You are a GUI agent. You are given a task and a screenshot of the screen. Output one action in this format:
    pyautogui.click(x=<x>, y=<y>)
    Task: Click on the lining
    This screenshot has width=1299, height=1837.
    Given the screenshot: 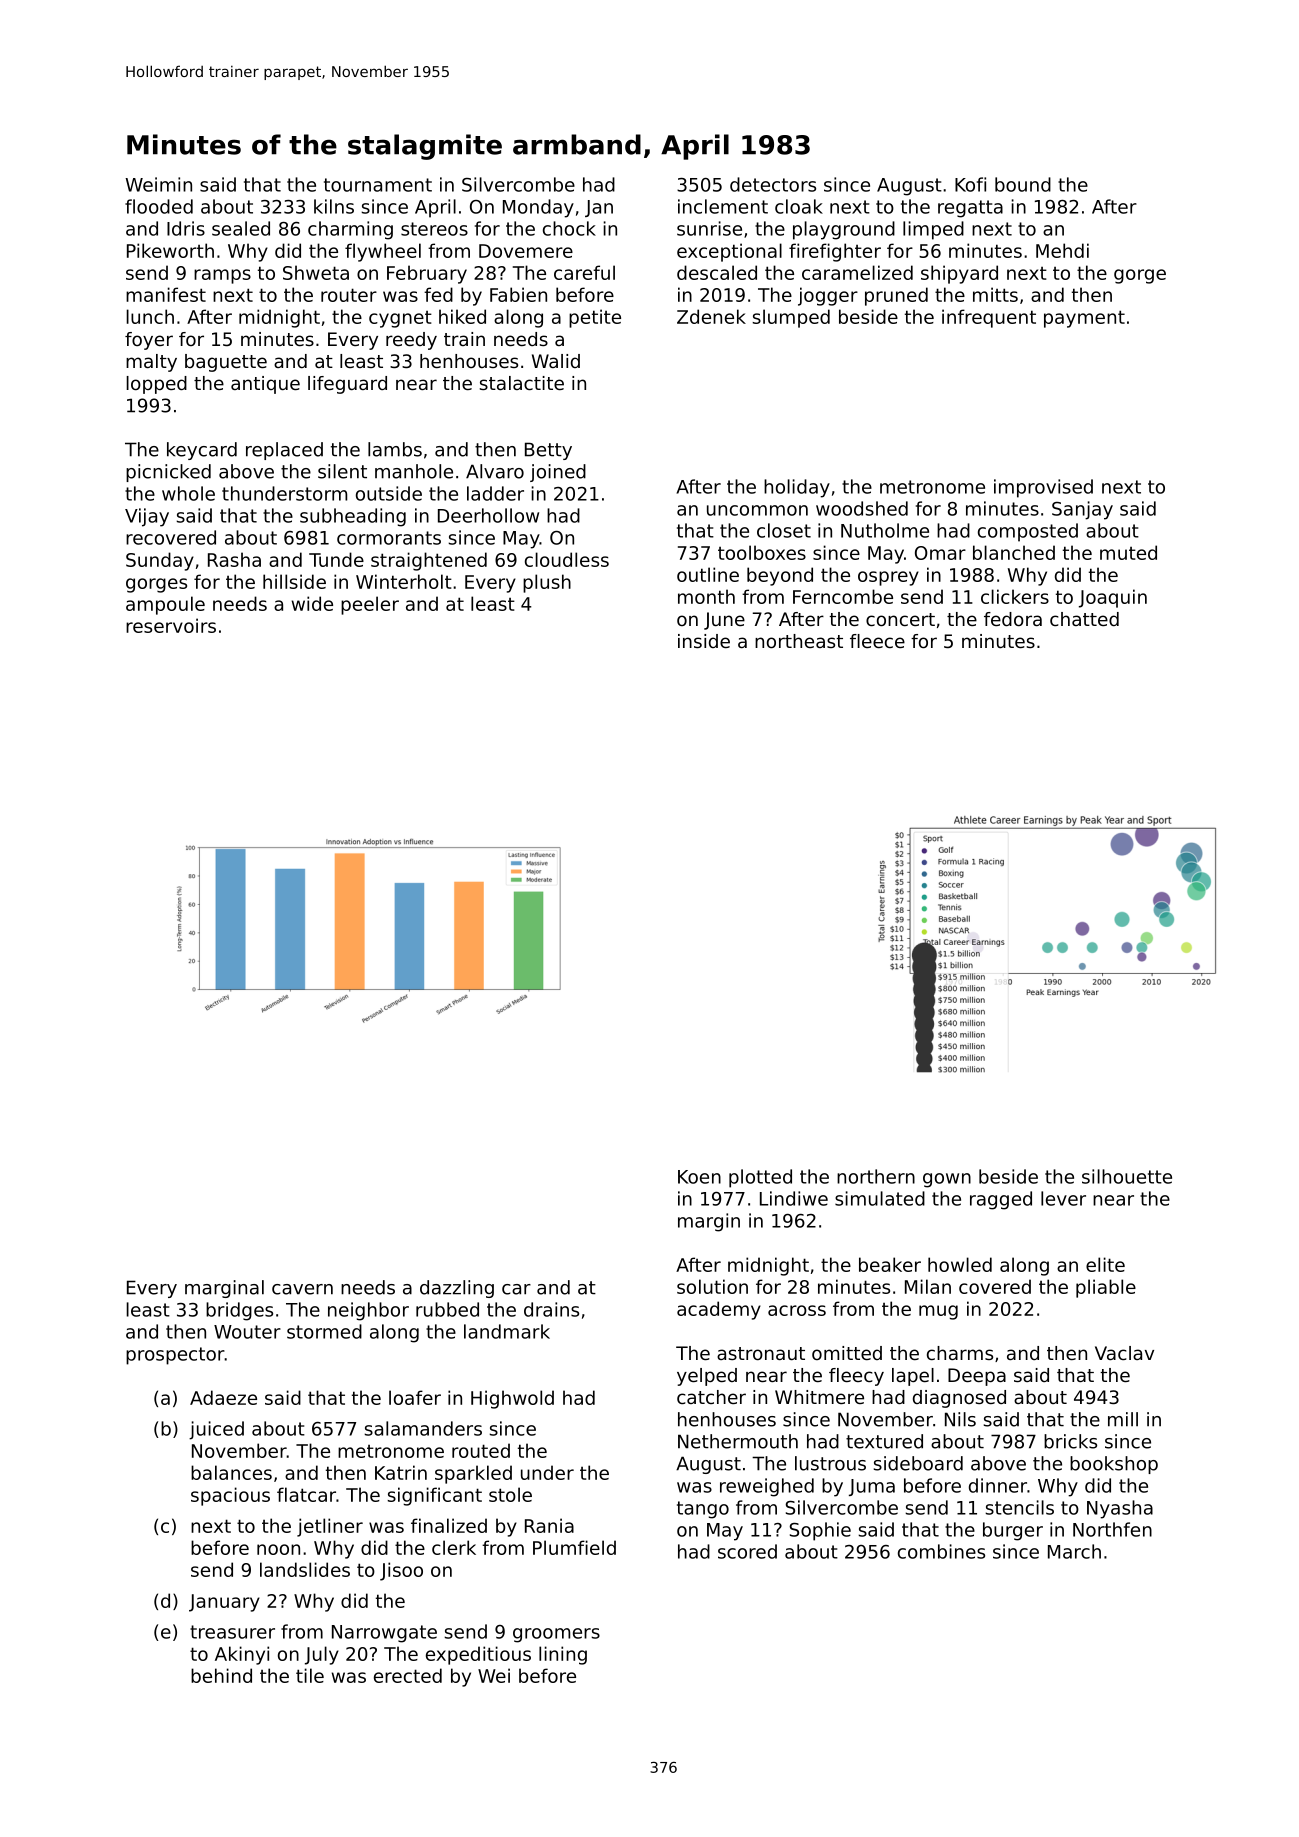 What is the action you would take?
    pyautogui.click(x=563, y=1655)
